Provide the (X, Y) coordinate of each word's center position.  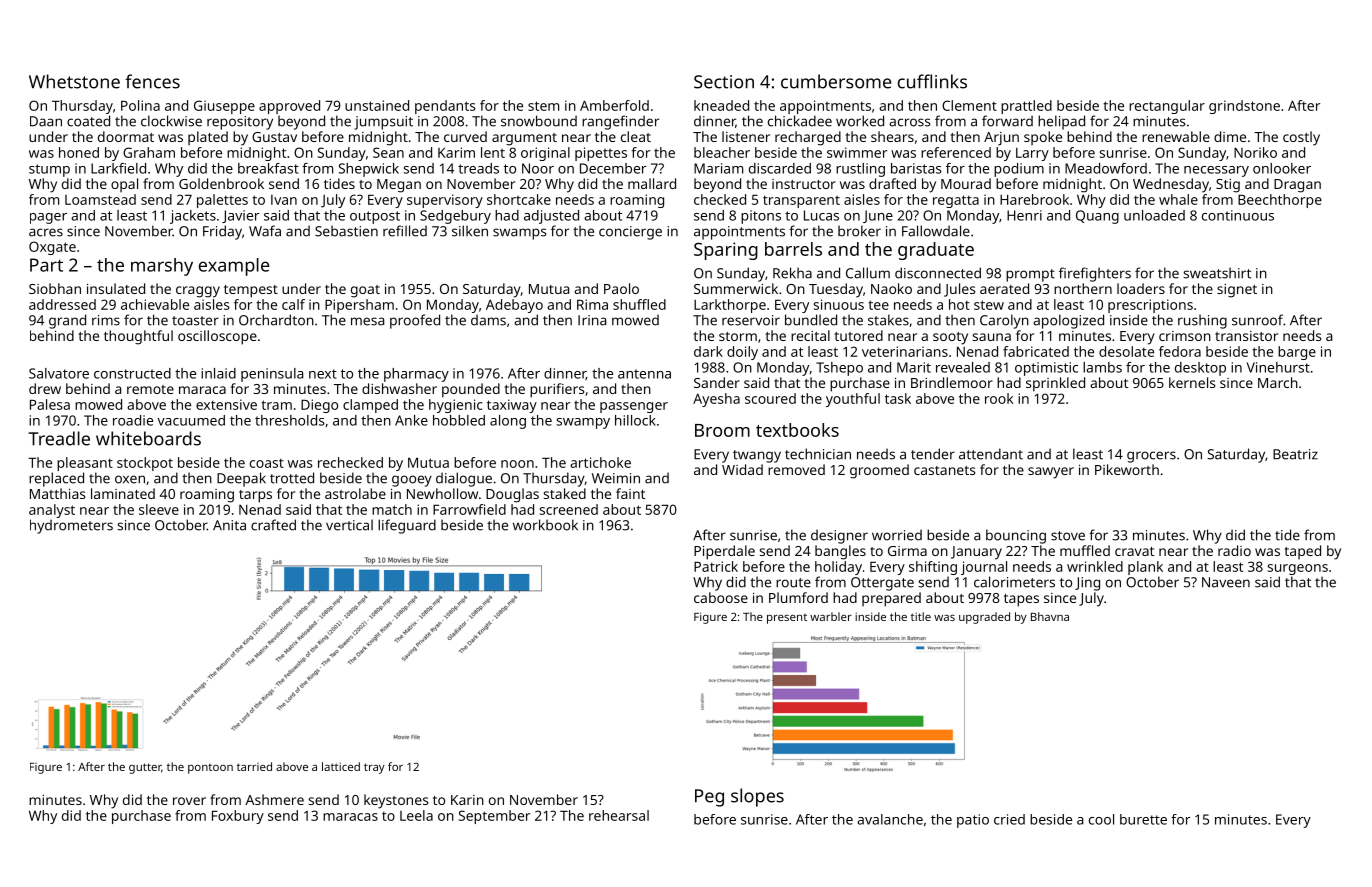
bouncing (1016, 536)
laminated (123, 493)
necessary (1216, 171)
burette (1143, 819)
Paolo (621, 288)
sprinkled (1055, 384)
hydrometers (71, 526)
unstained (377, 105)
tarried (254, 766)
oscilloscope (217, 337)
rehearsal (619, 815)
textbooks (797, 430)
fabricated (1036, 351)
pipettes (601, 154)
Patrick (716, 566)
